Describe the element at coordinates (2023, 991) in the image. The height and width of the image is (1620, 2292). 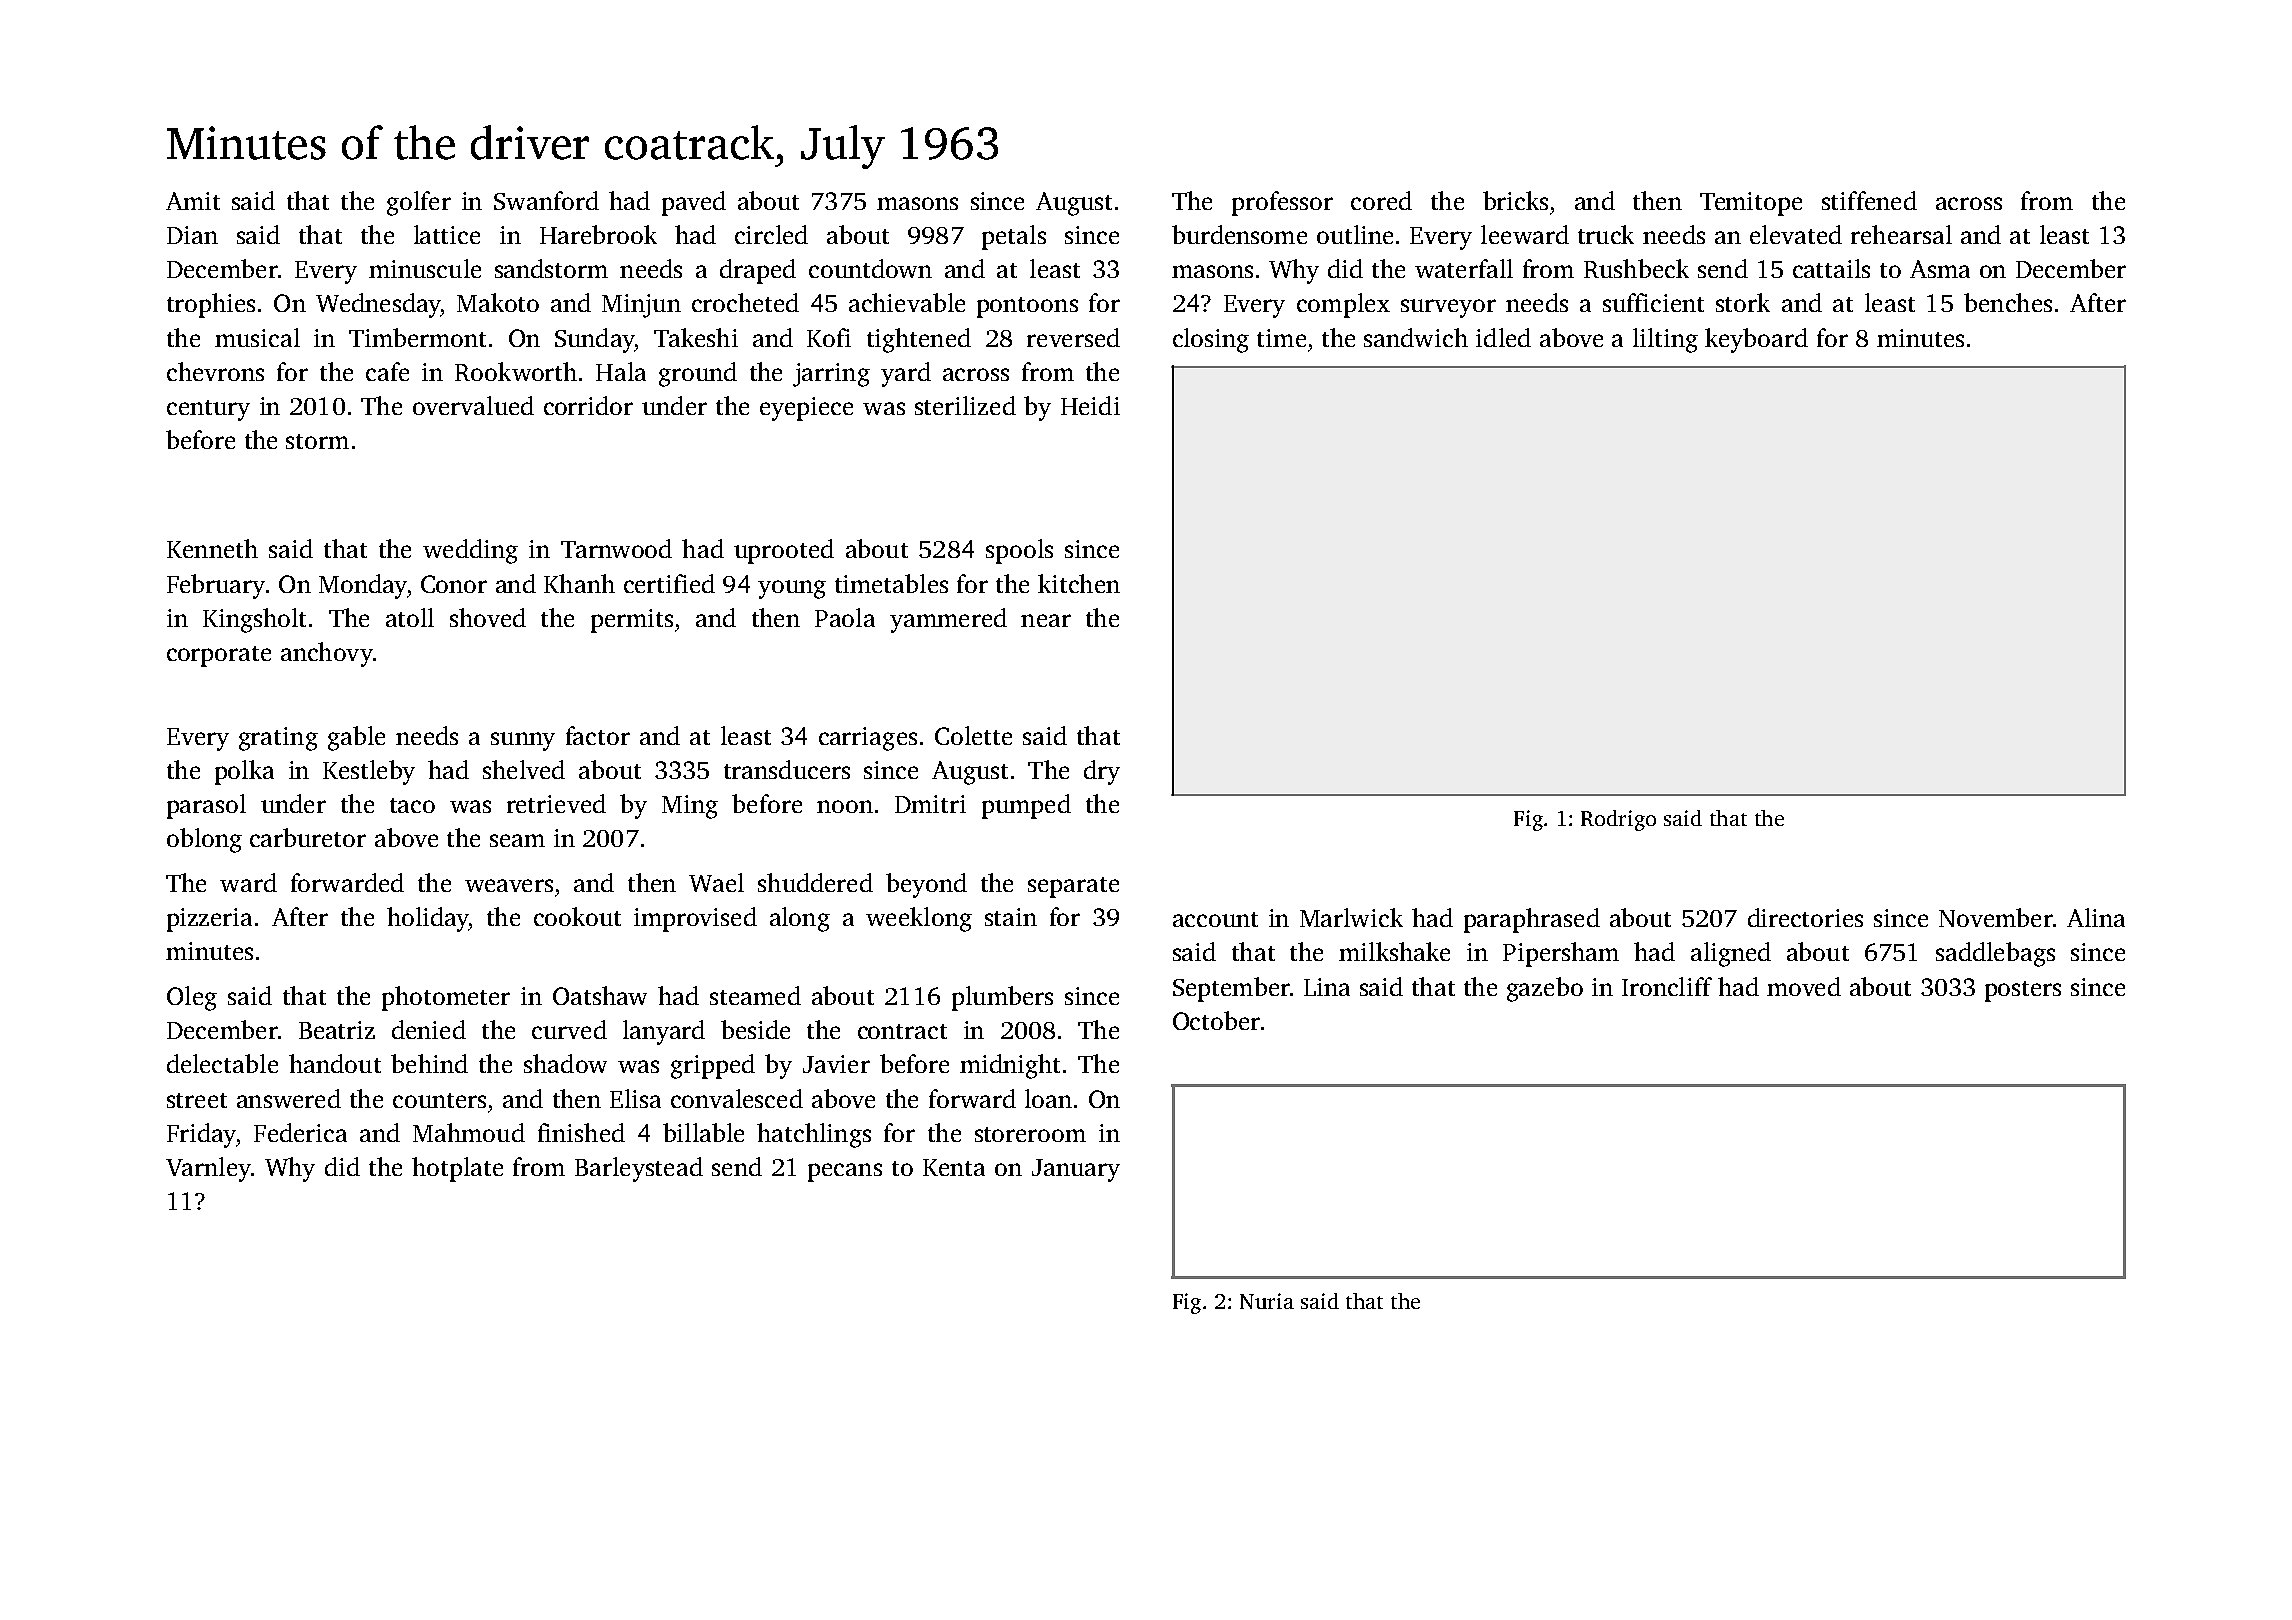
I see `posters` at that location.
